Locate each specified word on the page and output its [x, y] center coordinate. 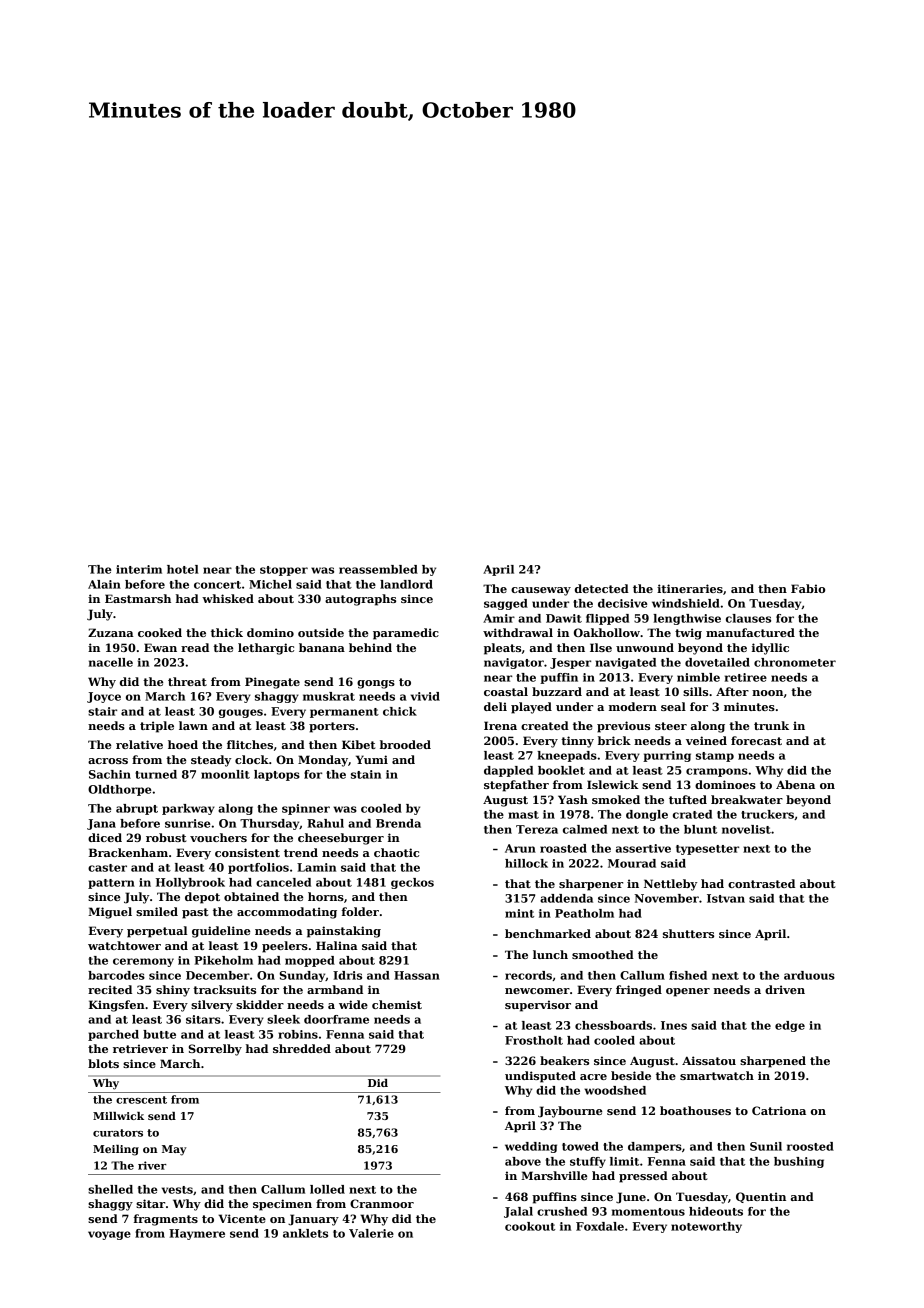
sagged [506, 604]
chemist [397, 1004]
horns [326, 896]
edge [790, 1026]
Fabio [808, 588]
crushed [562, 1211]
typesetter [707, 850]
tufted [688, 799]
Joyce [104, 697]
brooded [405, 744]
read [195, 647]
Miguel [110, 913]
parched [113, 1035]
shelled [110, 1189]
